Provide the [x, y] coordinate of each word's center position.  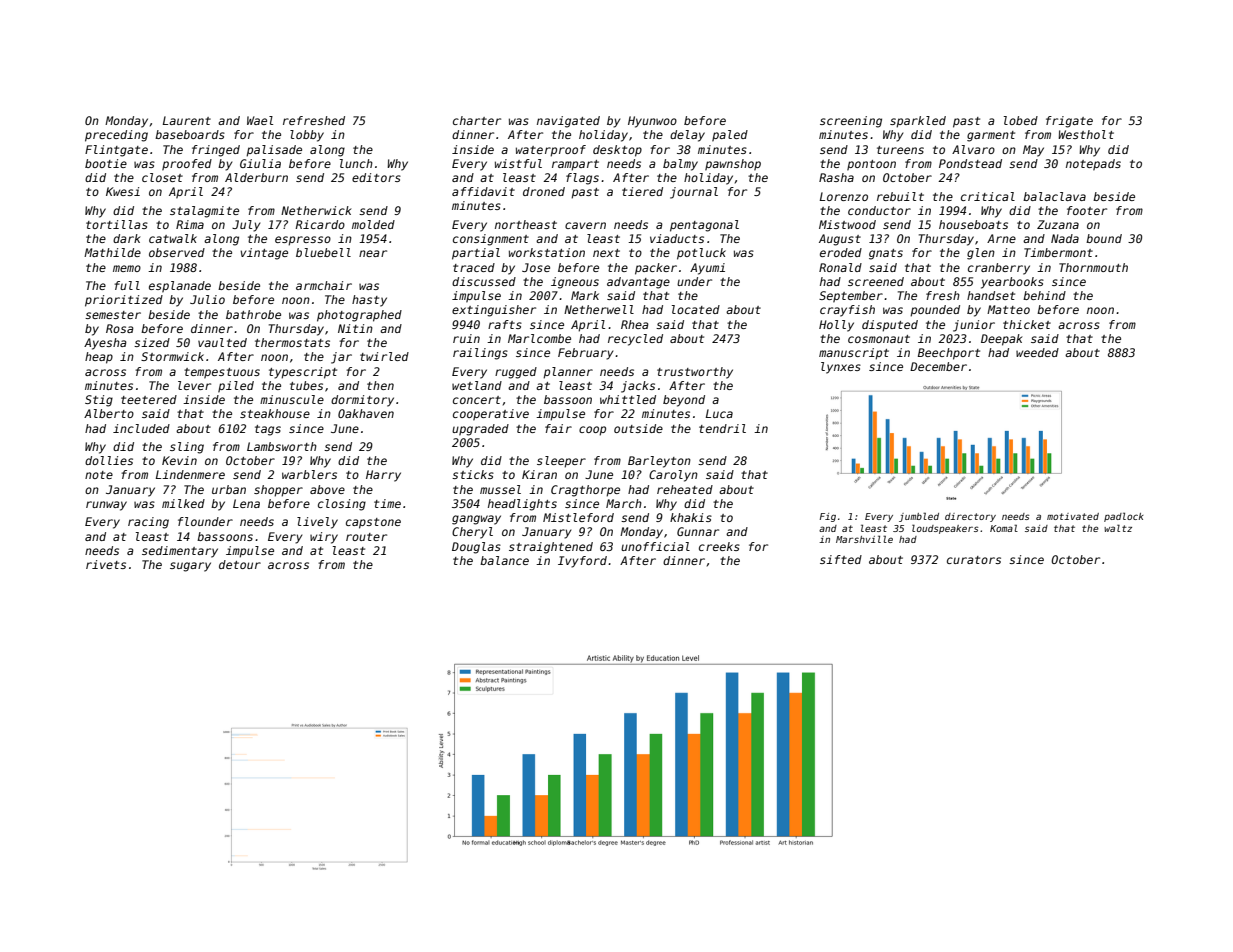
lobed [1021, 120]
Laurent [187, 120]
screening [851, 122]
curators [974, 560]
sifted [841, 559]
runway [106, 506]
